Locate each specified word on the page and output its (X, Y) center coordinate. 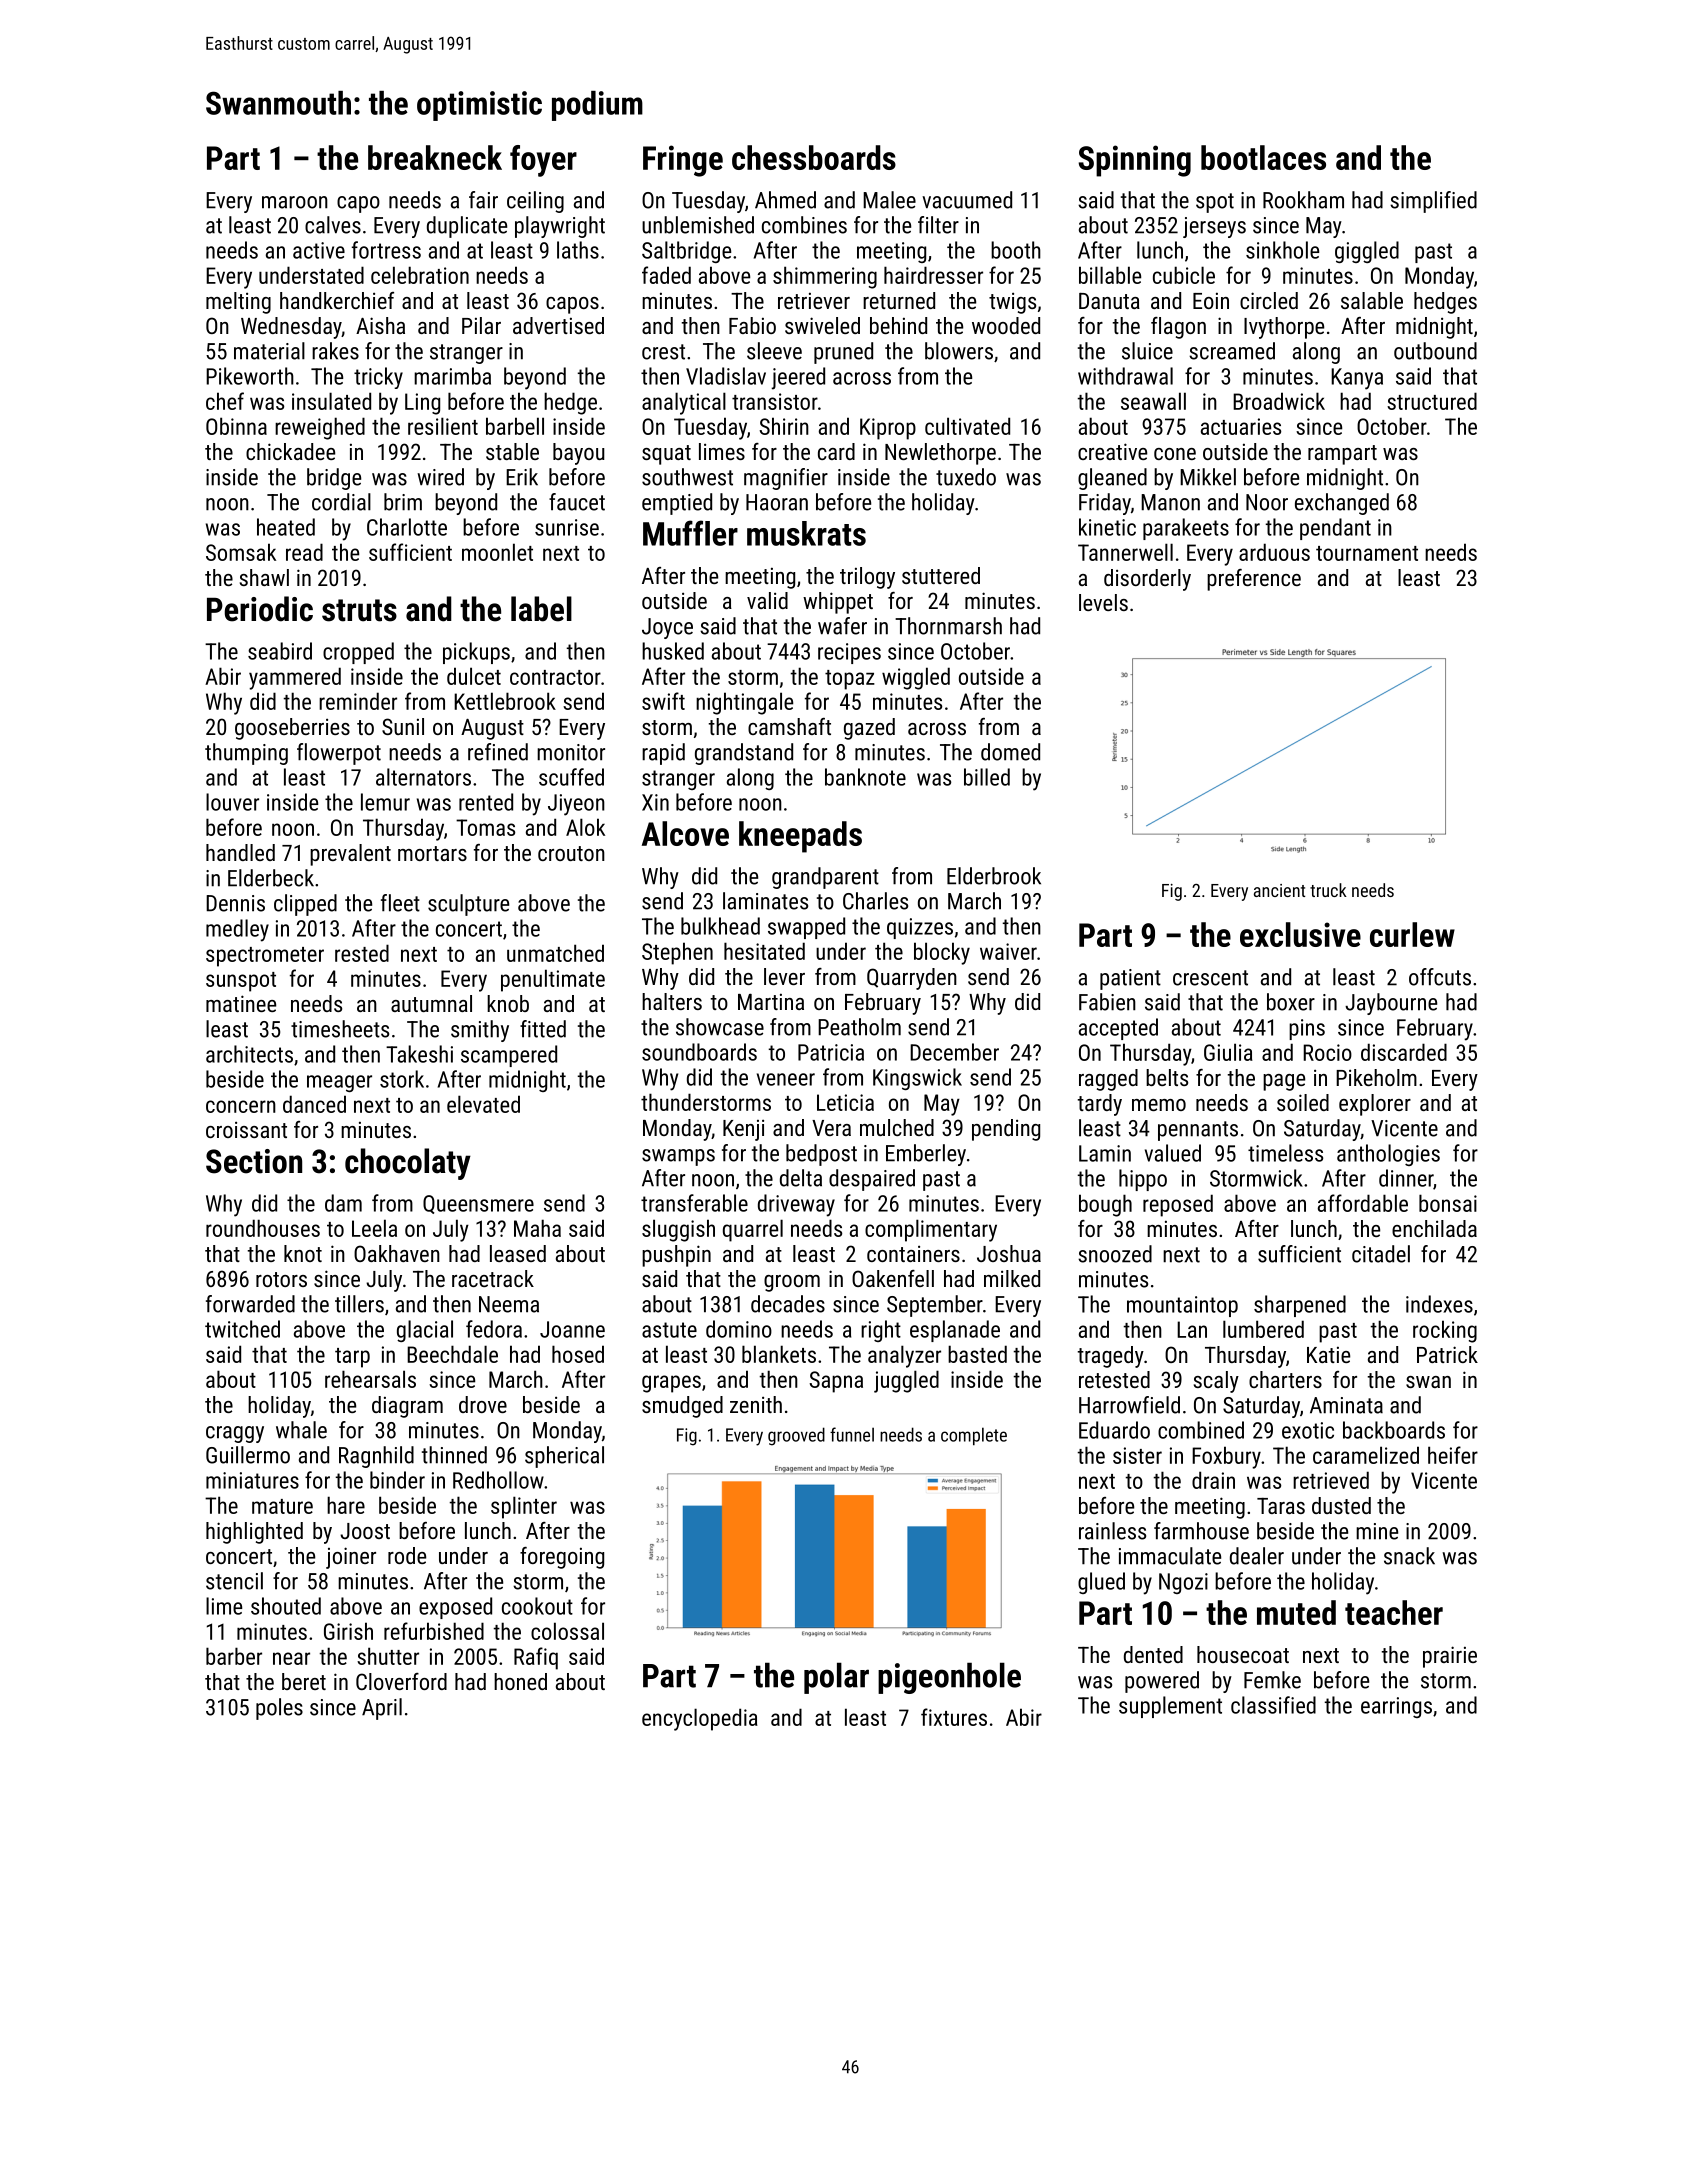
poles (279, 1709)
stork (402, 1079)
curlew (1412, 934)
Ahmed (785, 200)
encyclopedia (700, 1719)
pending (1006, 1130)
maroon (295, 202)
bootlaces (1263, 157)
